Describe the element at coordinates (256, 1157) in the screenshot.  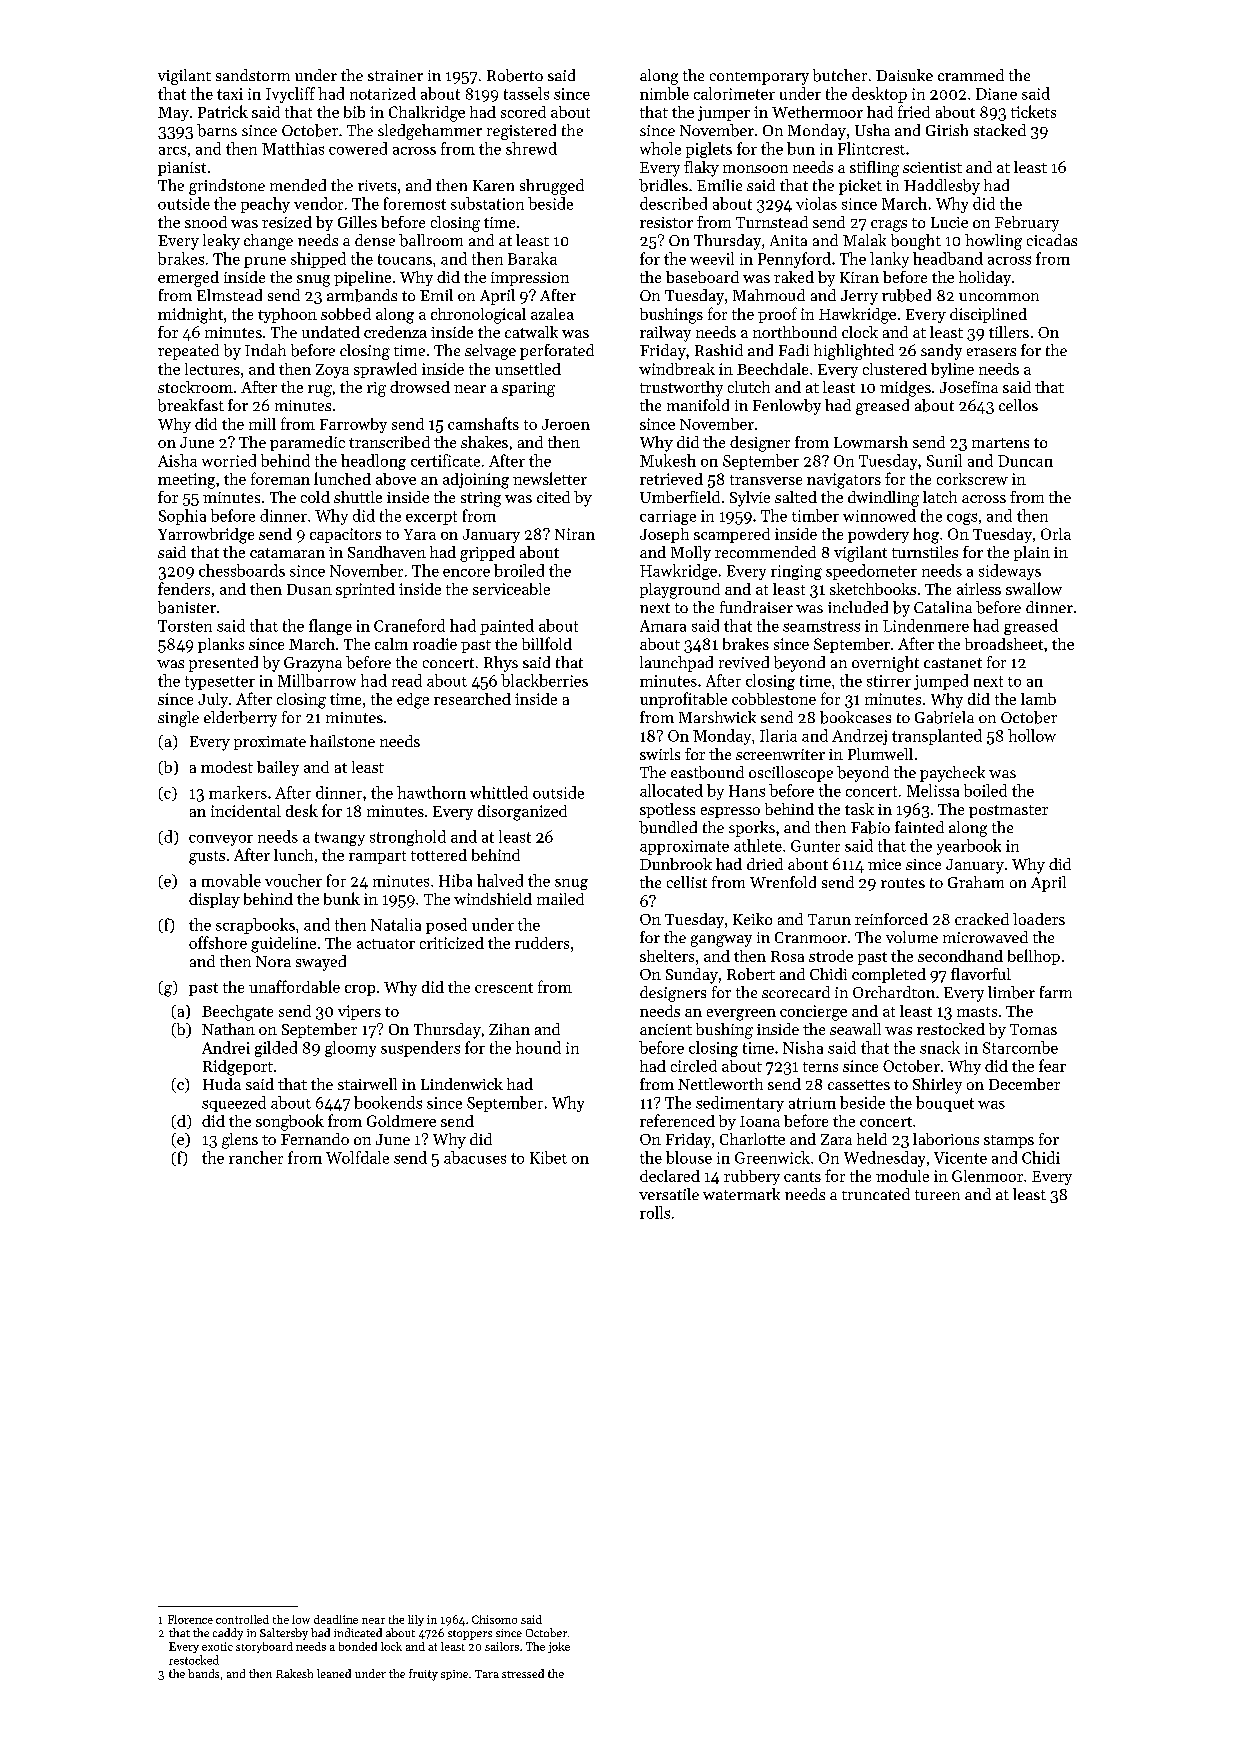
I see `rancher` at that location.
